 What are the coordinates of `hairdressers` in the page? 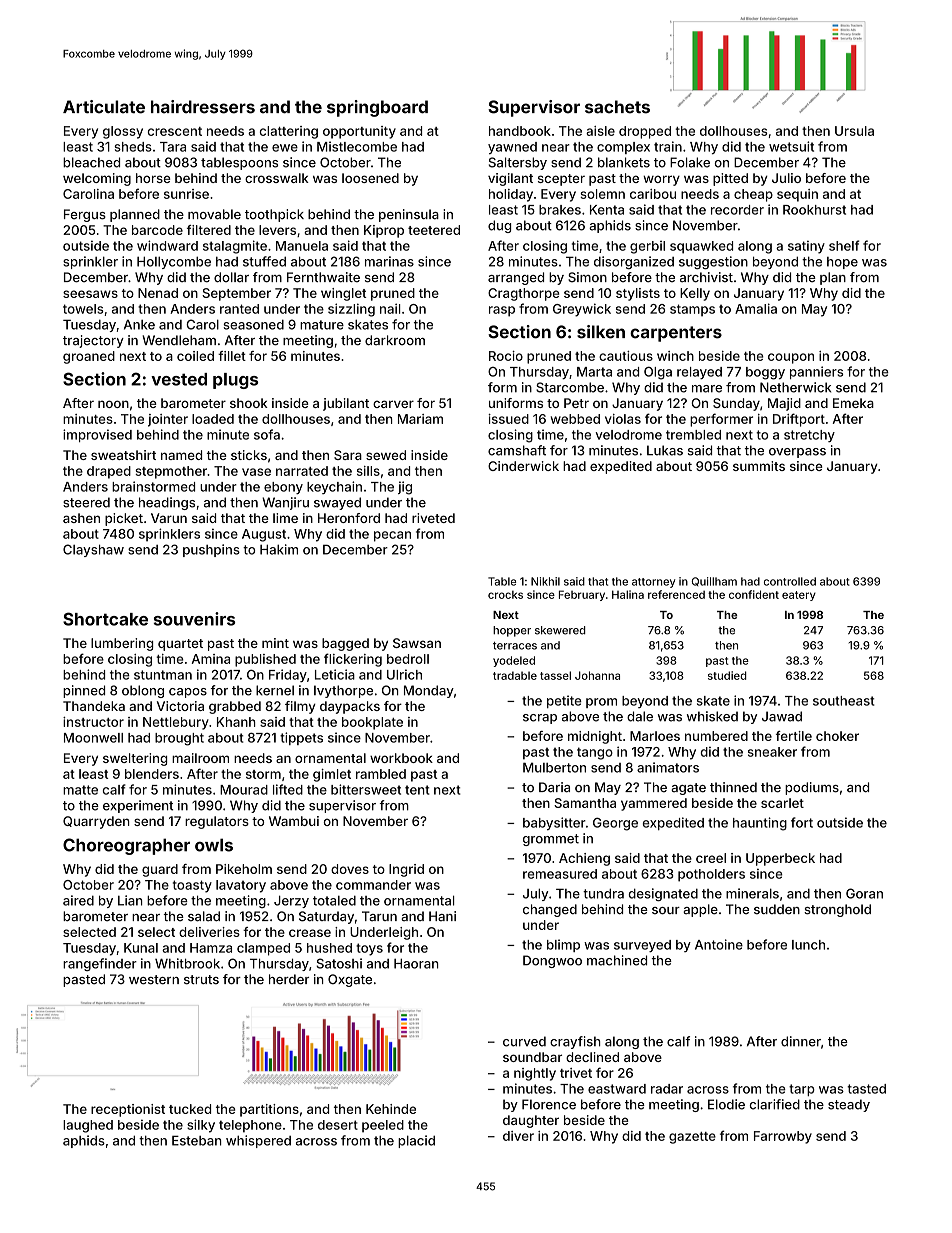 It's located at (203, 107).
